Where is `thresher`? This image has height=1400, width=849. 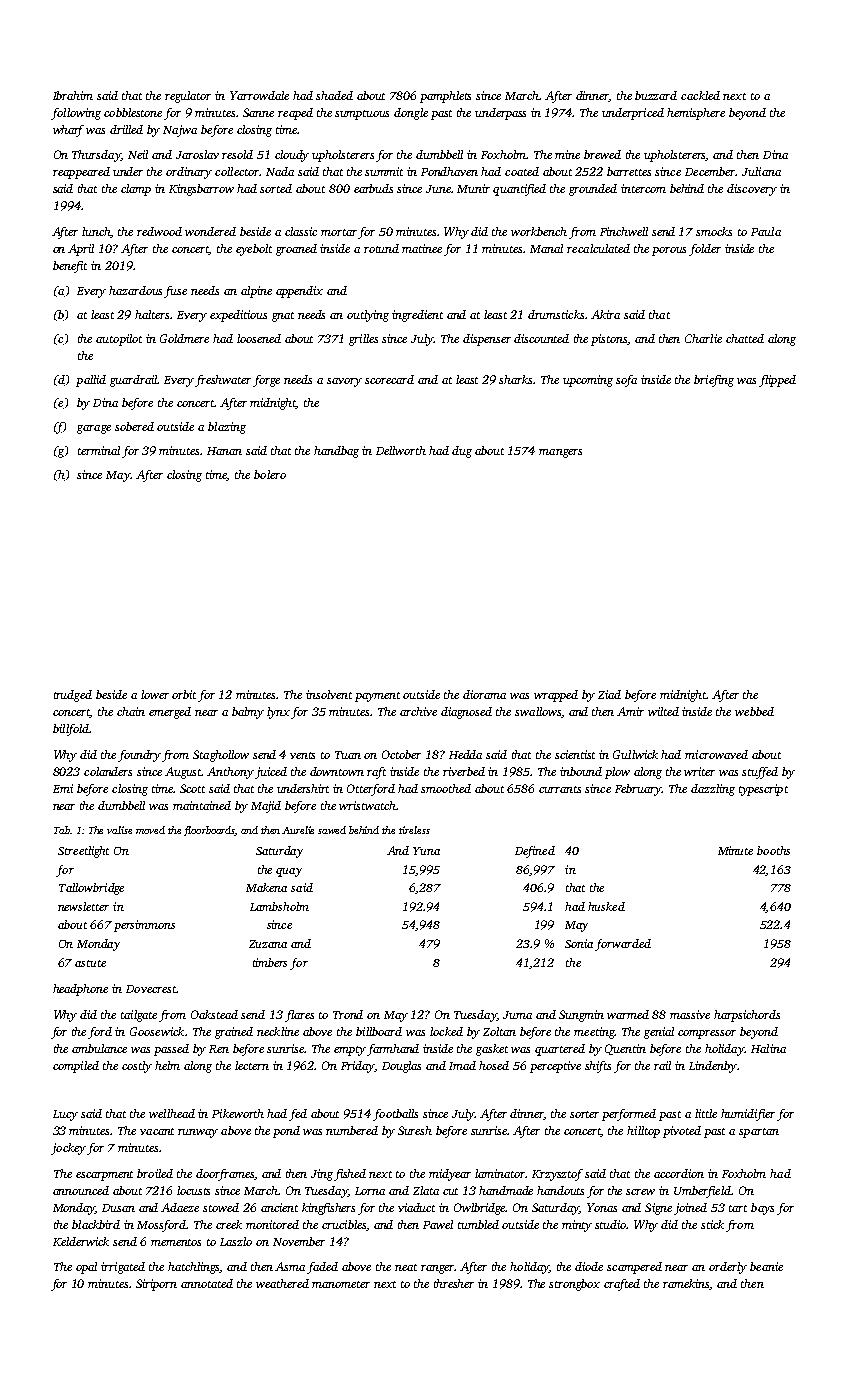
thresher is located at coordinates (454, 1283).
